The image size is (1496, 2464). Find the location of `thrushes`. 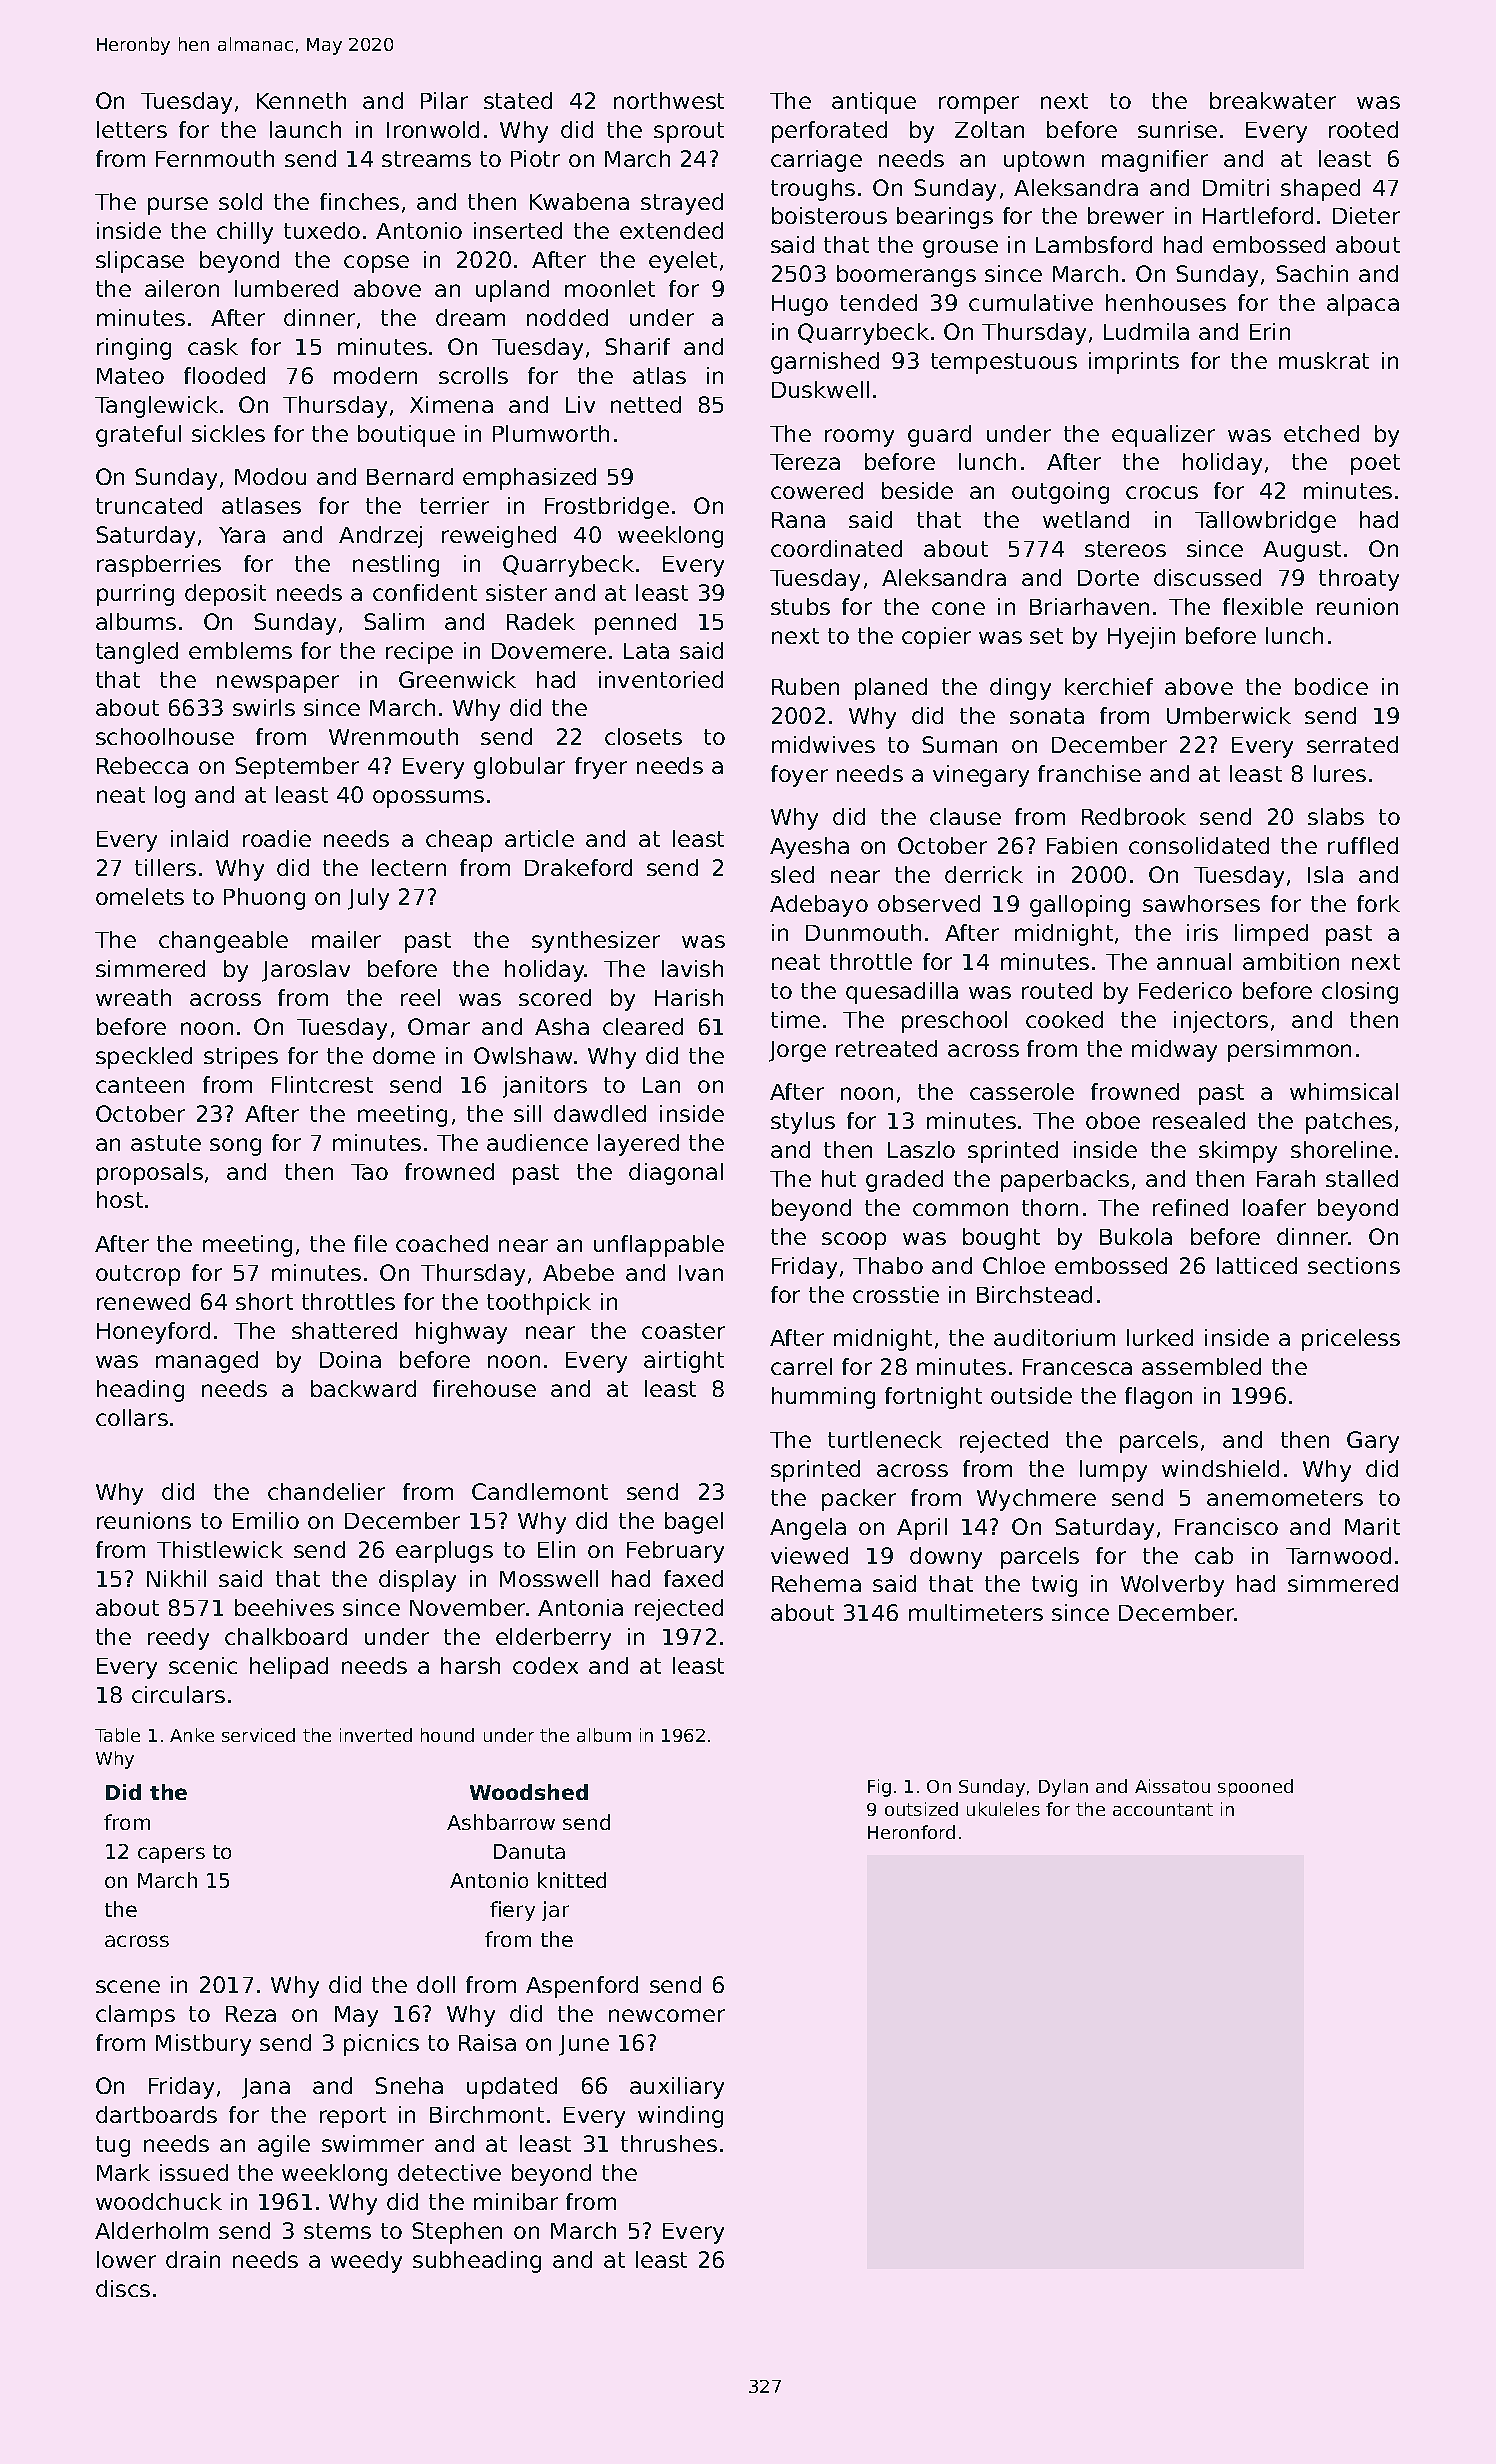

thrushes is located at coordinates (669, 2143).
